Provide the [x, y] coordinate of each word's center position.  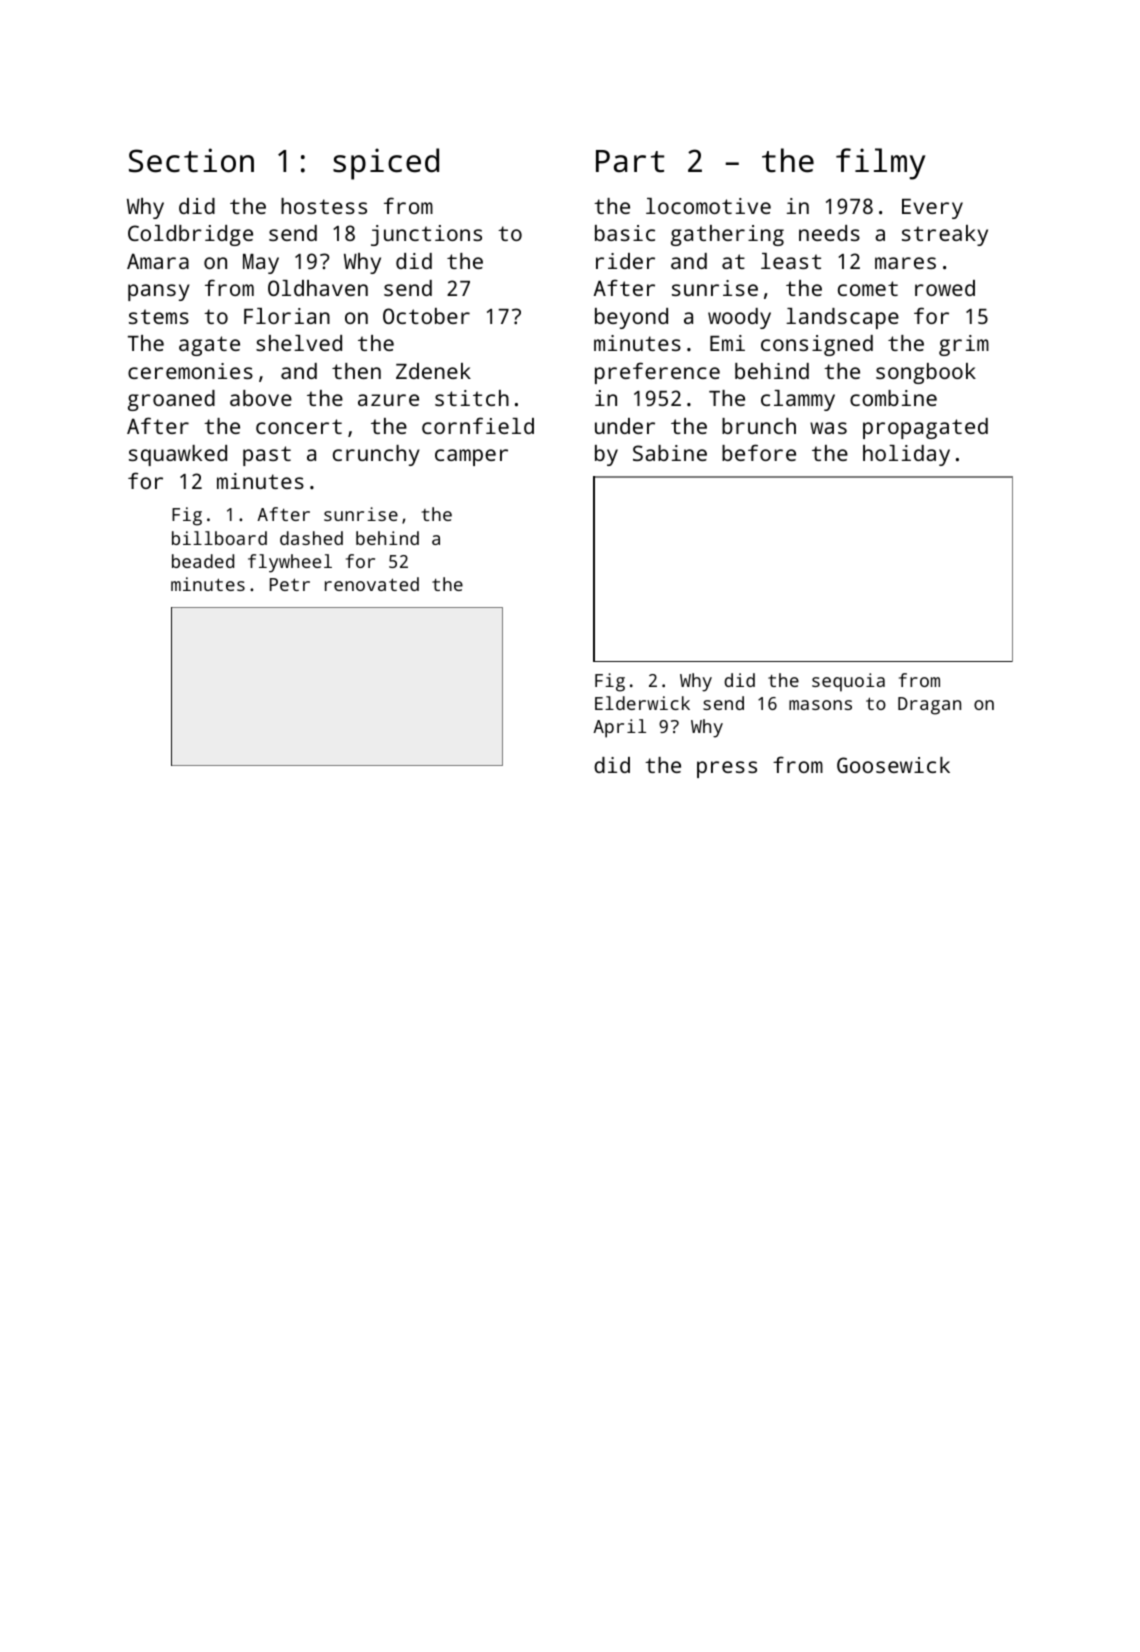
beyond [631, 318]
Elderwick [642, 703]
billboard [219, 538]
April [619, 728]
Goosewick [893, 765]
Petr [290, 584]
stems [159, 316]
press [727, 769]
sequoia [848, 682]
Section [191, 160]
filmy [880, 164]
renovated [372, 584]
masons [820, 705]
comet [868, 288]
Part [630, 161]
